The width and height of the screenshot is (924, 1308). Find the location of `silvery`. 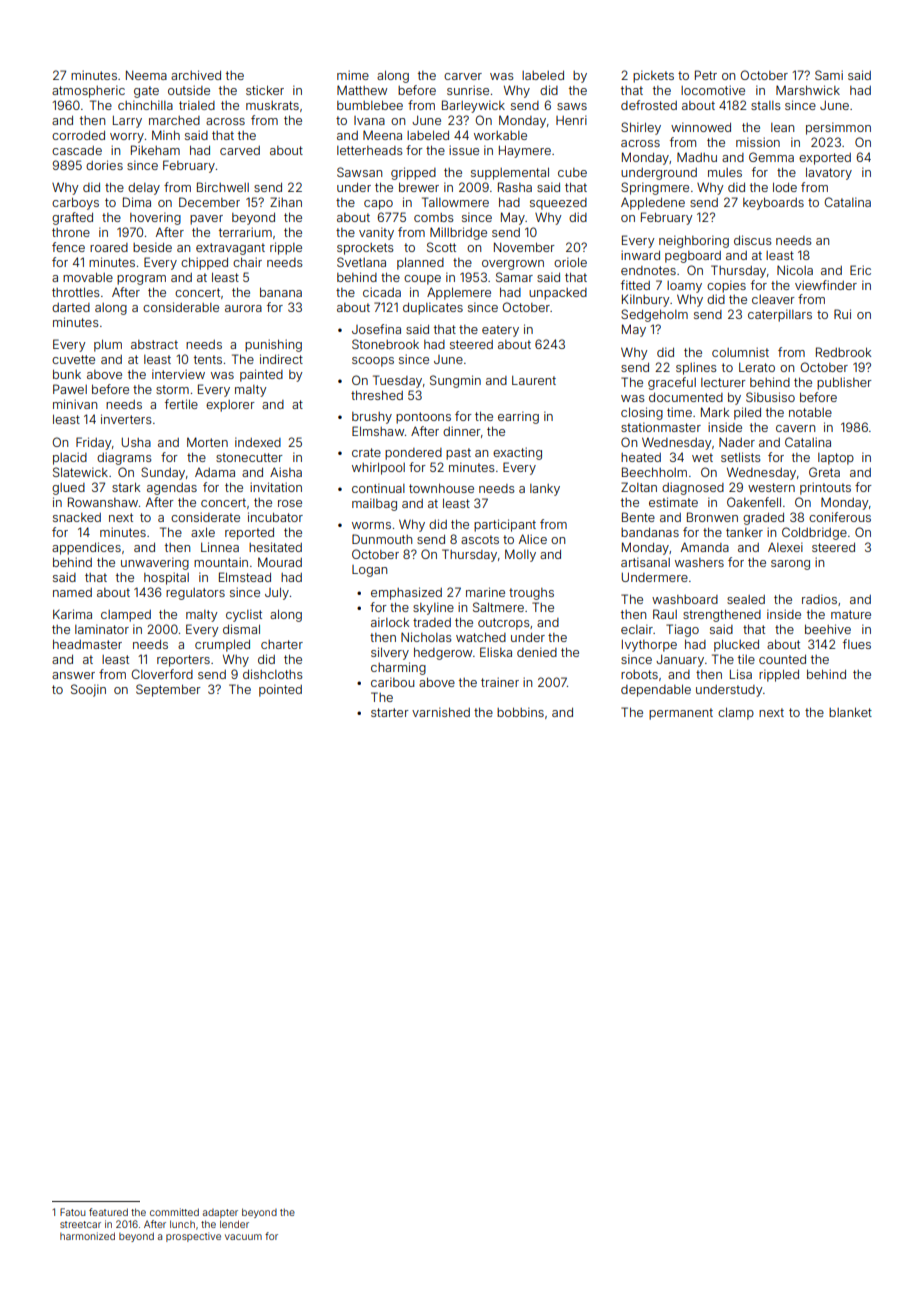

silvery is located at coordinates (390, 653).
